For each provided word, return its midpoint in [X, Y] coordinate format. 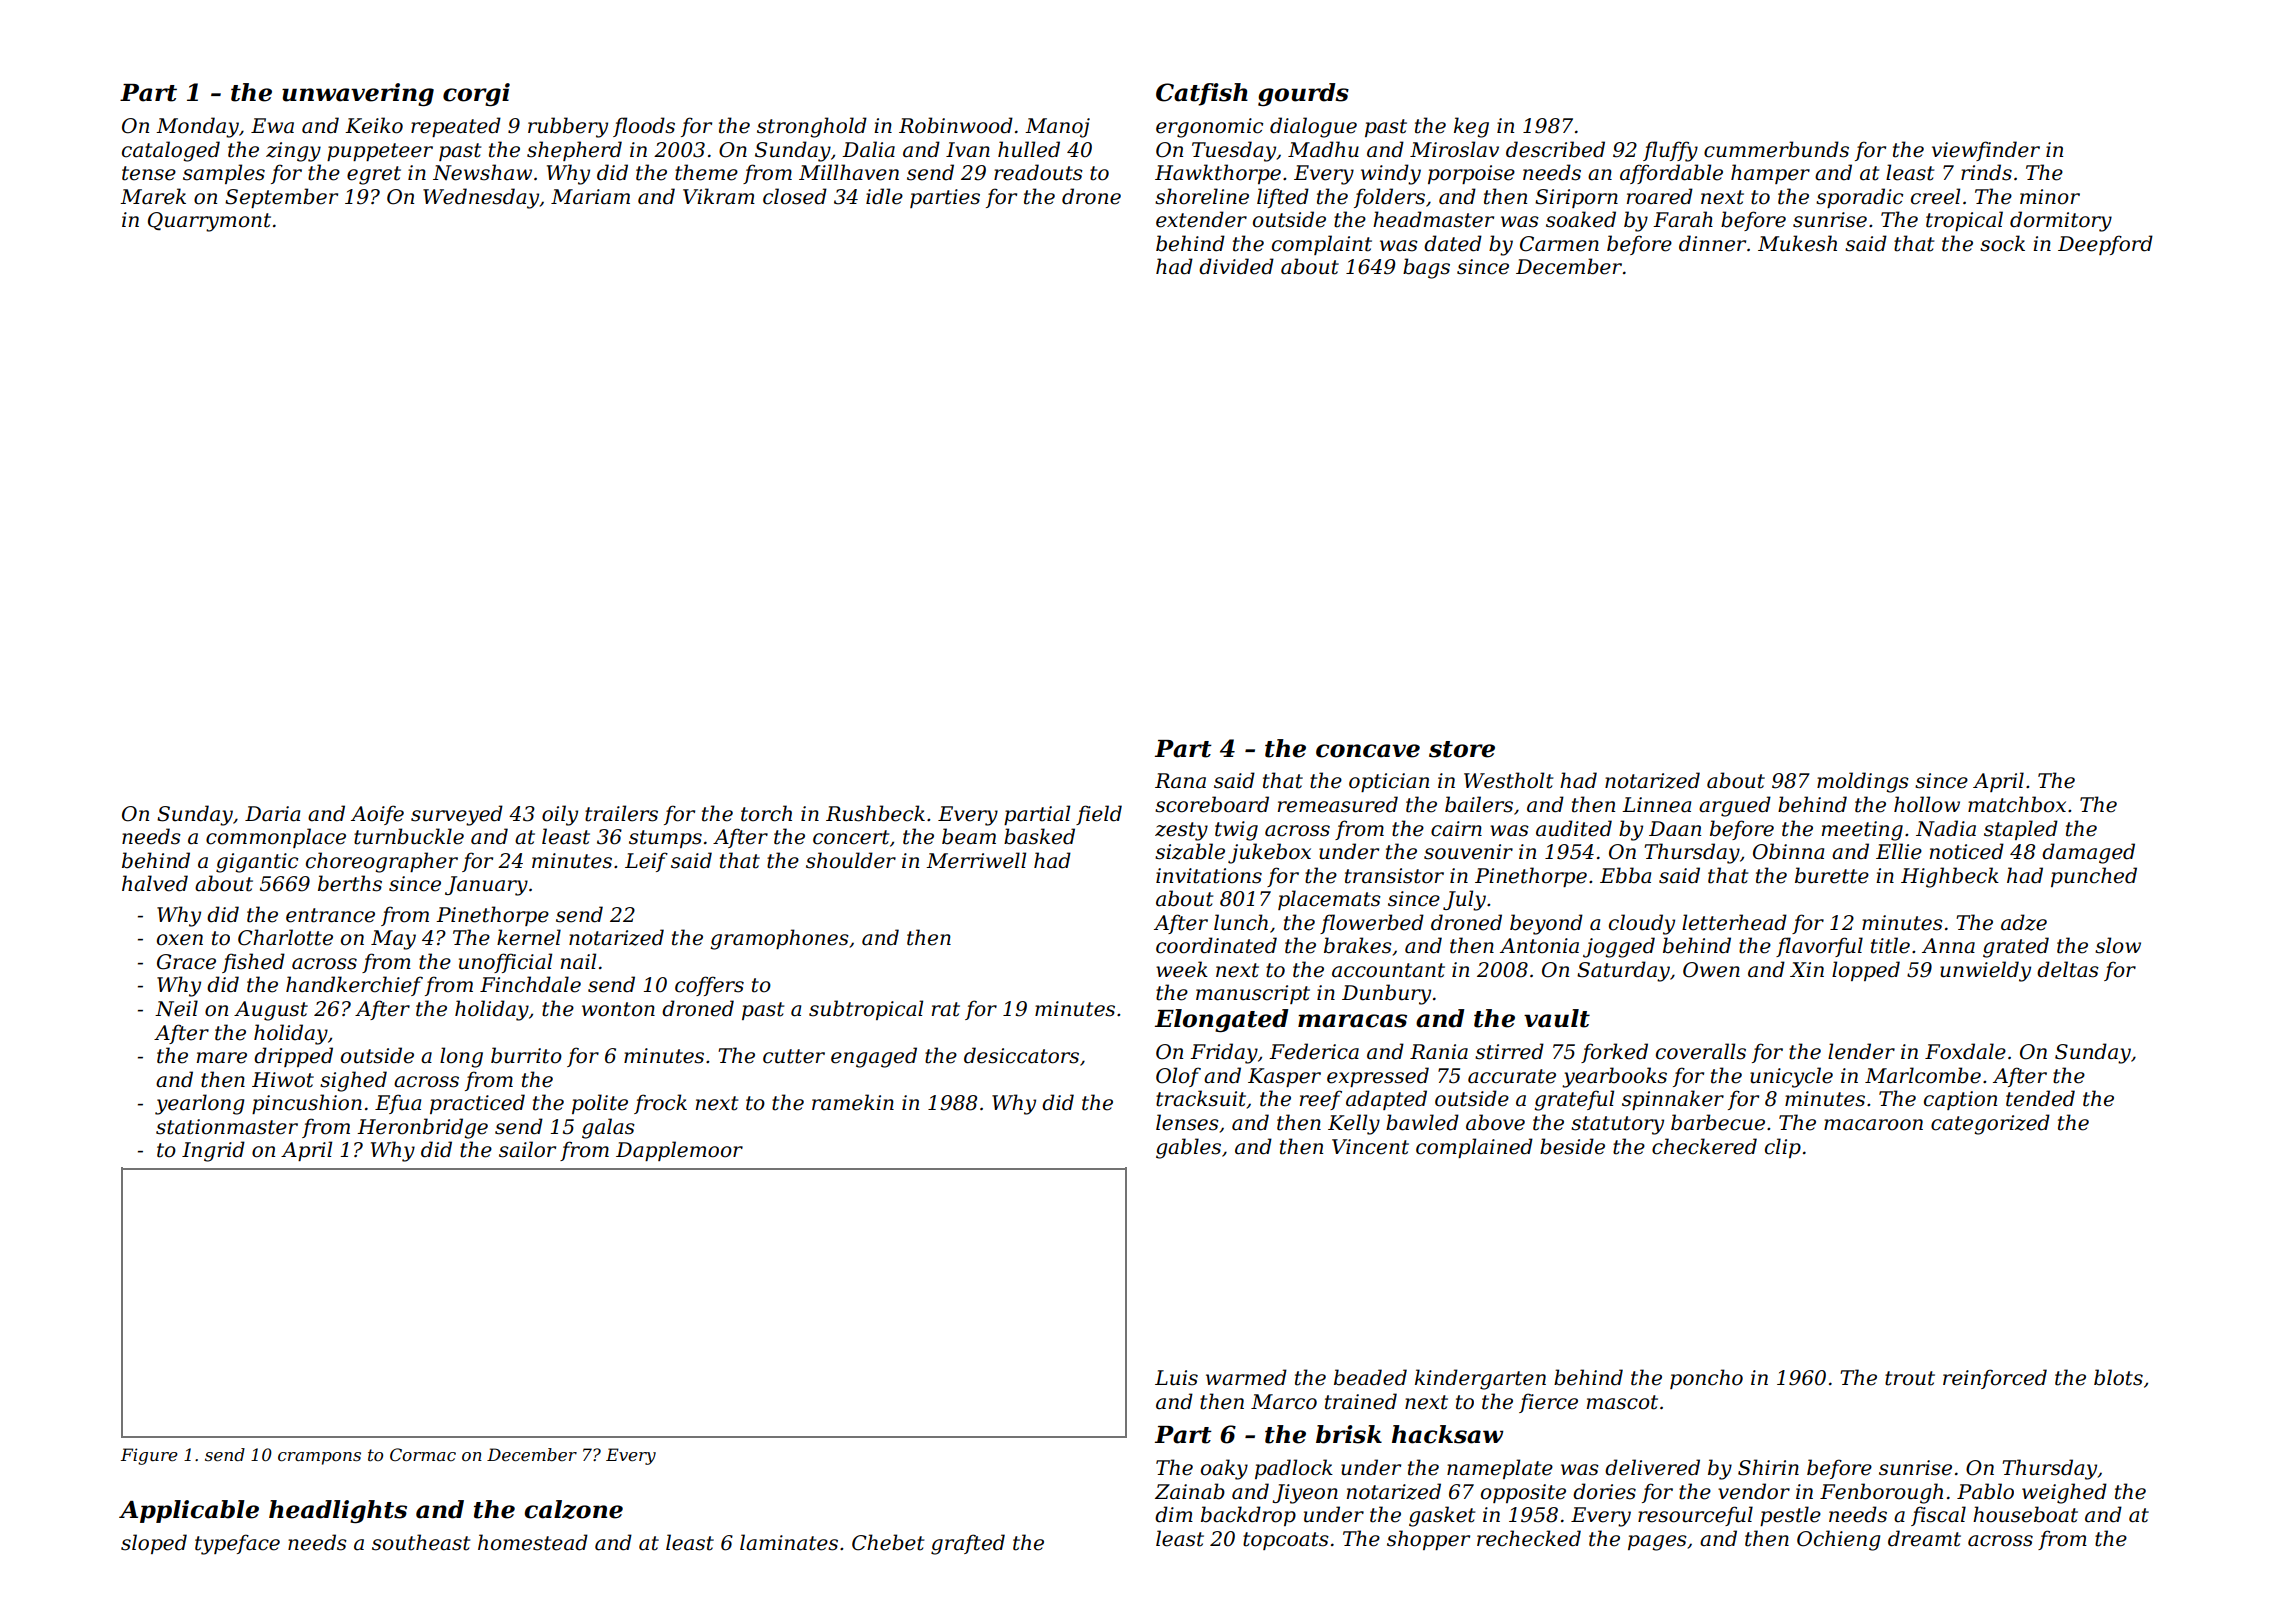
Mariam [590, 197]
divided [1236, 266]
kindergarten [1480, 1379]
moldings [1863, 782]
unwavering [358, 94]
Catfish [1202, 94]
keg [1471, 127]
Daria [272, 814]
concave [1368, 751]
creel [1935, 196]
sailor [527, 1149]
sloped [154, 1544]
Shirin [1768, 1467]
